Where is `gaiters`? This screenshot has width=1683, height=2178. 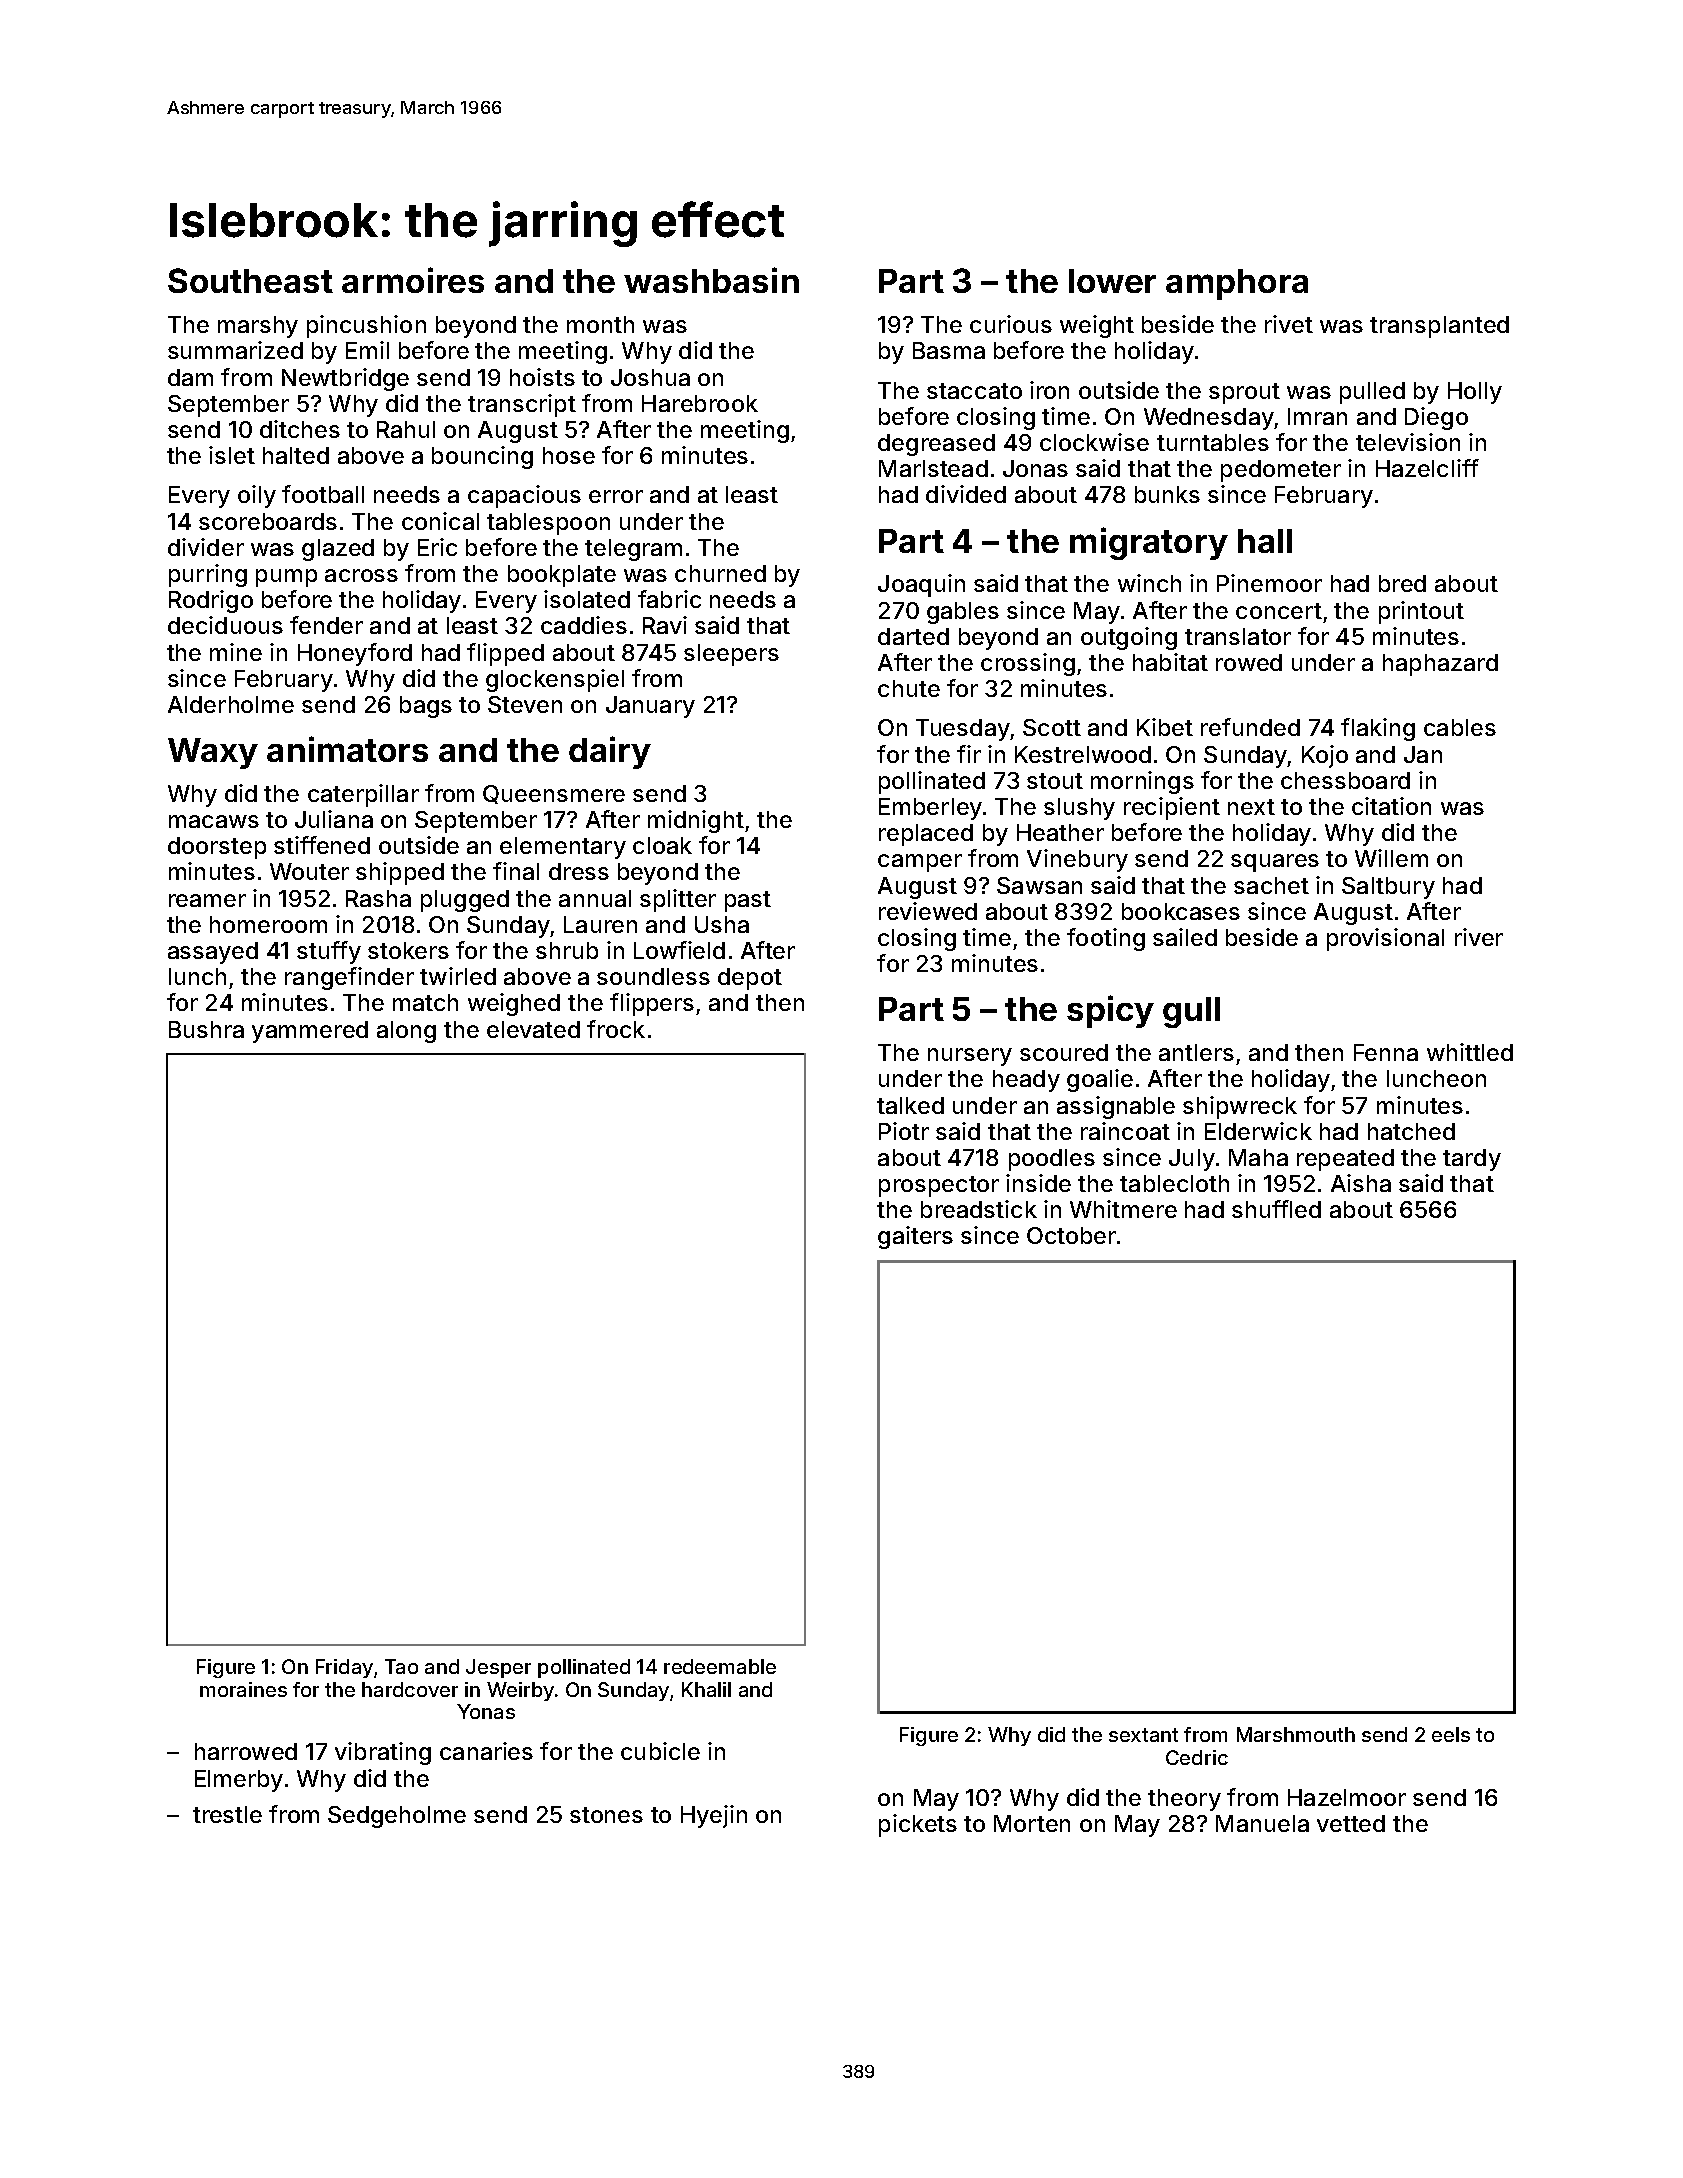
gaiters is located at coordinates (915, 1237).
